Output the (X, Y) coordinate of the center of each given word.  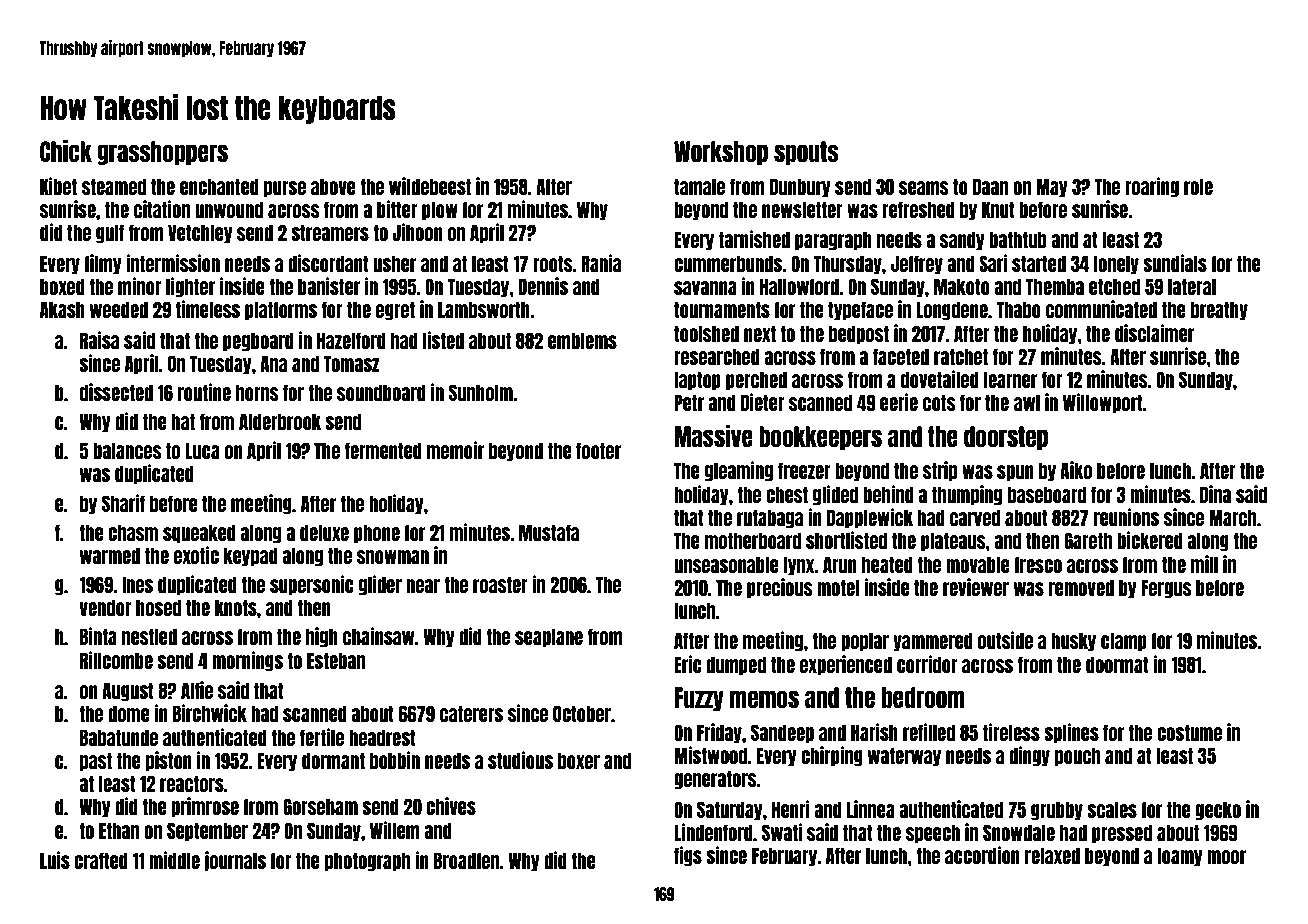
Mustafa (549, 532)
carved (975, 517)
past (96, 762)
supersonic (312, 585)
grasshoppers (162, 153)
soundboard (381, 392)
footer (598, 450)
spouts (806, 153)
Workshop (721, 153)
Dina (1215, 494)
